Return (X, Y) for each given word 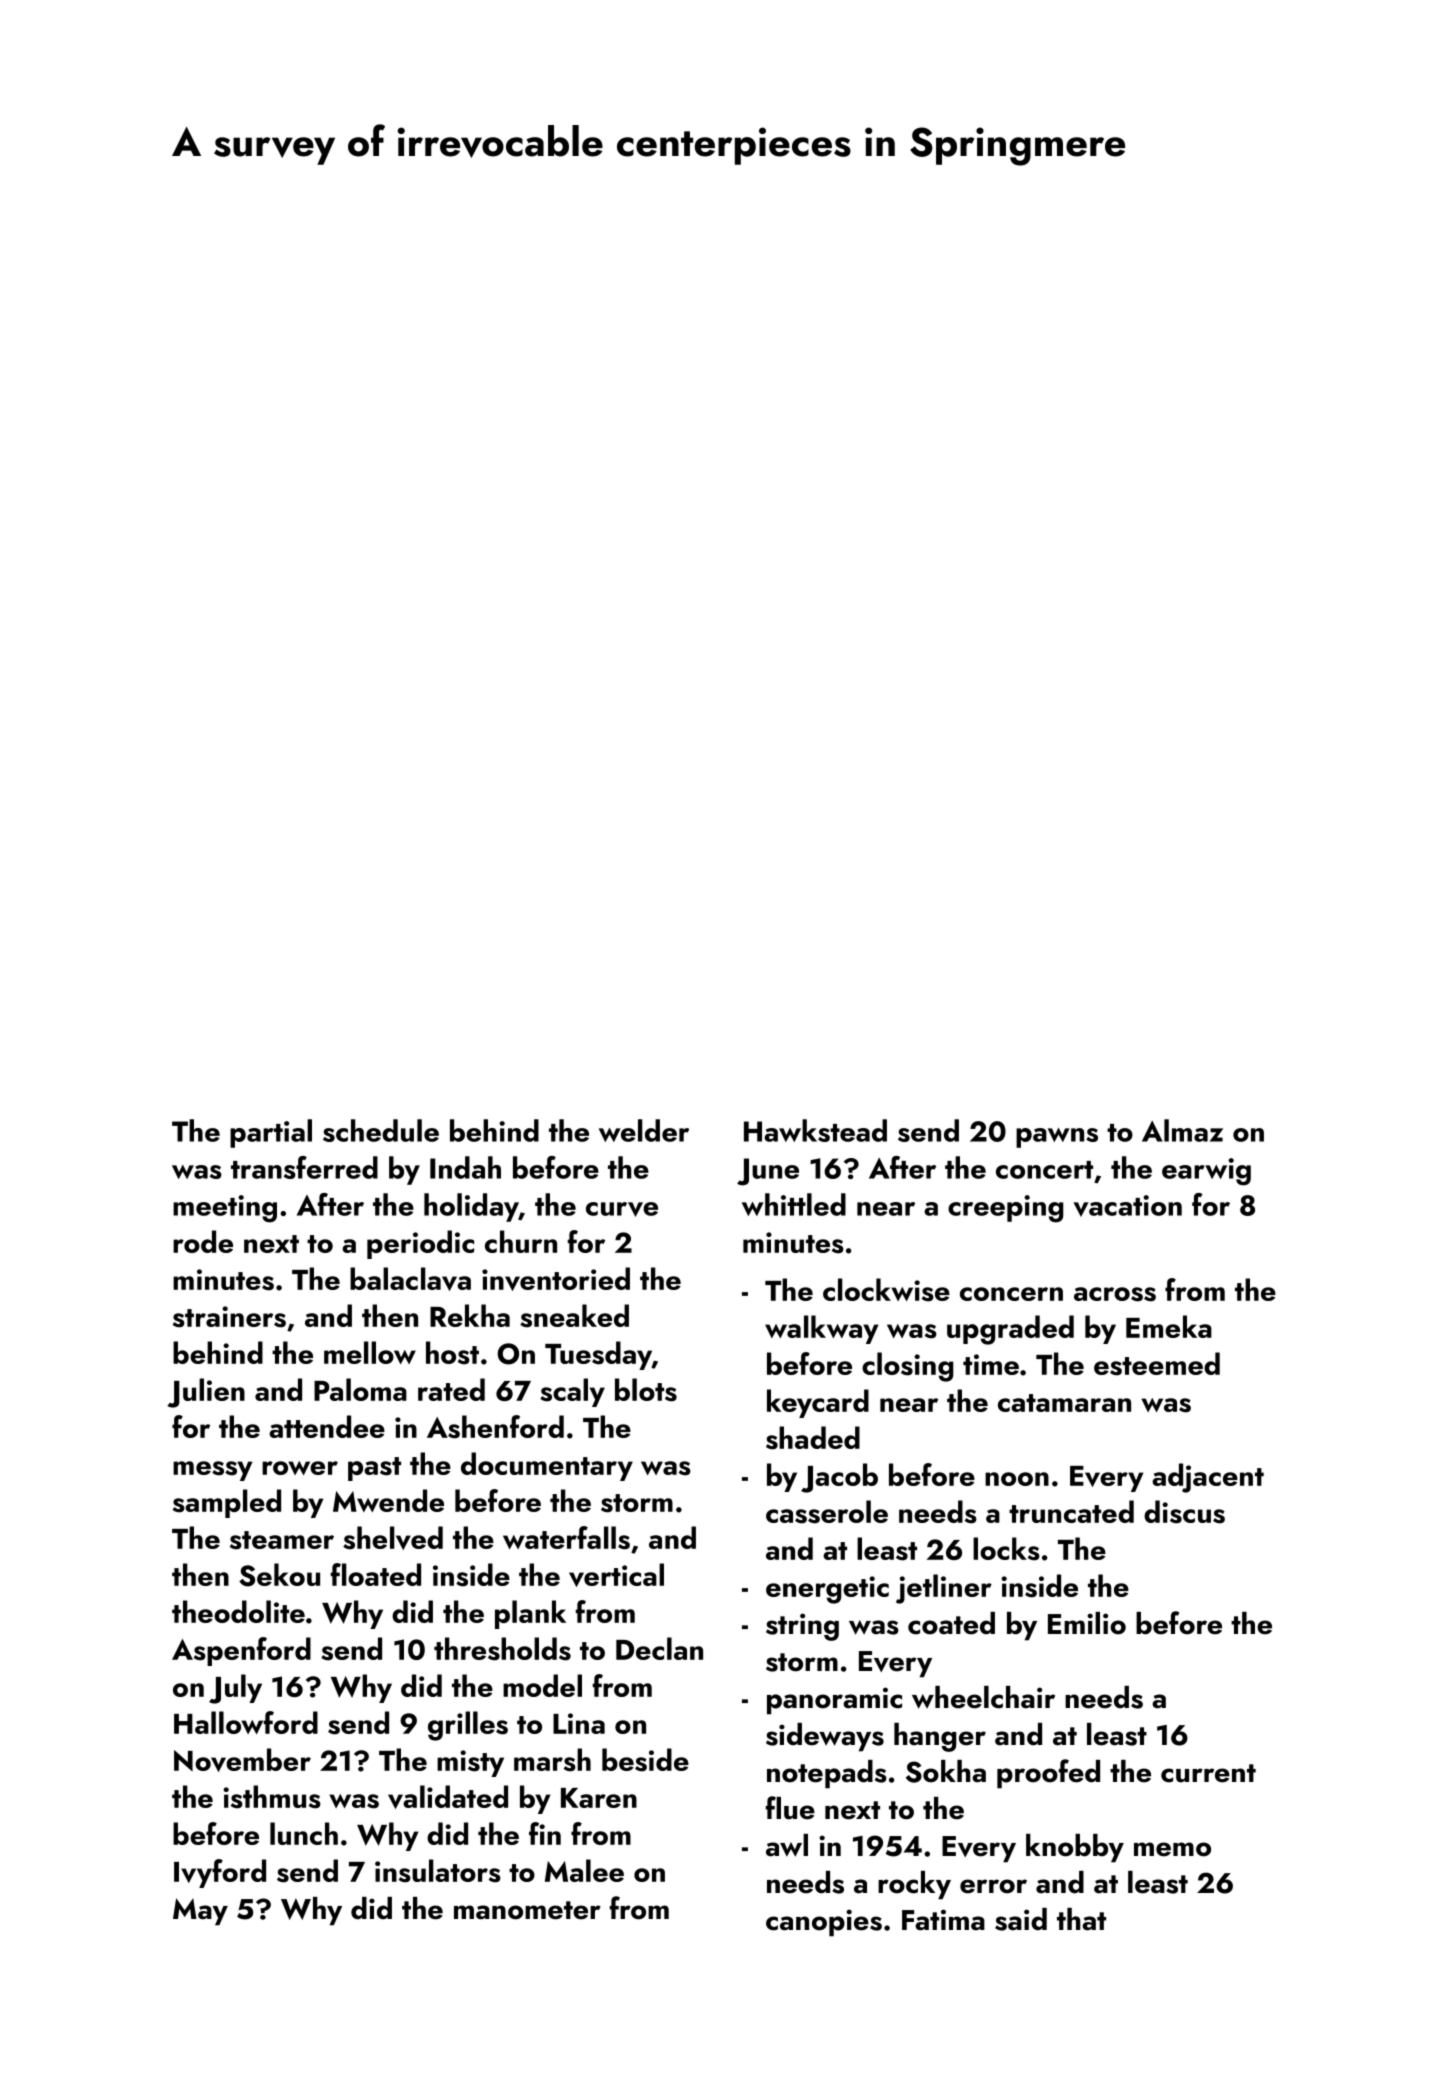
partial (271, 1133)
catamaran (1064, 1403)
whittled (794, 1204)
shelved (393, 1538)
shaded (813, 1438)
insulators (438, 1871)
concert (1044, 1170)
